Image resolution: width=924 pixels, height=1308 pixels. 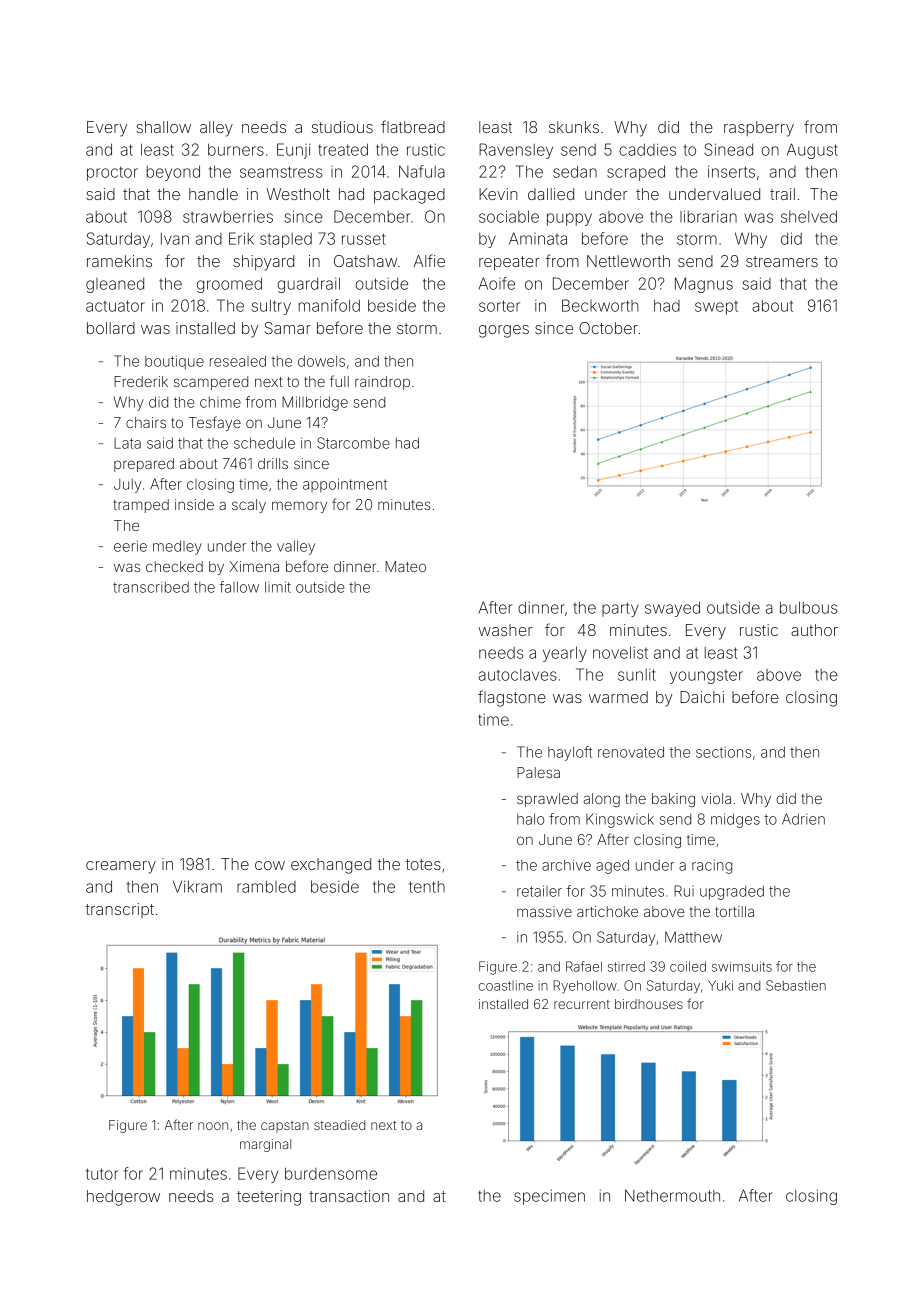 I want to click on checked, so click(x=174, y=566).
